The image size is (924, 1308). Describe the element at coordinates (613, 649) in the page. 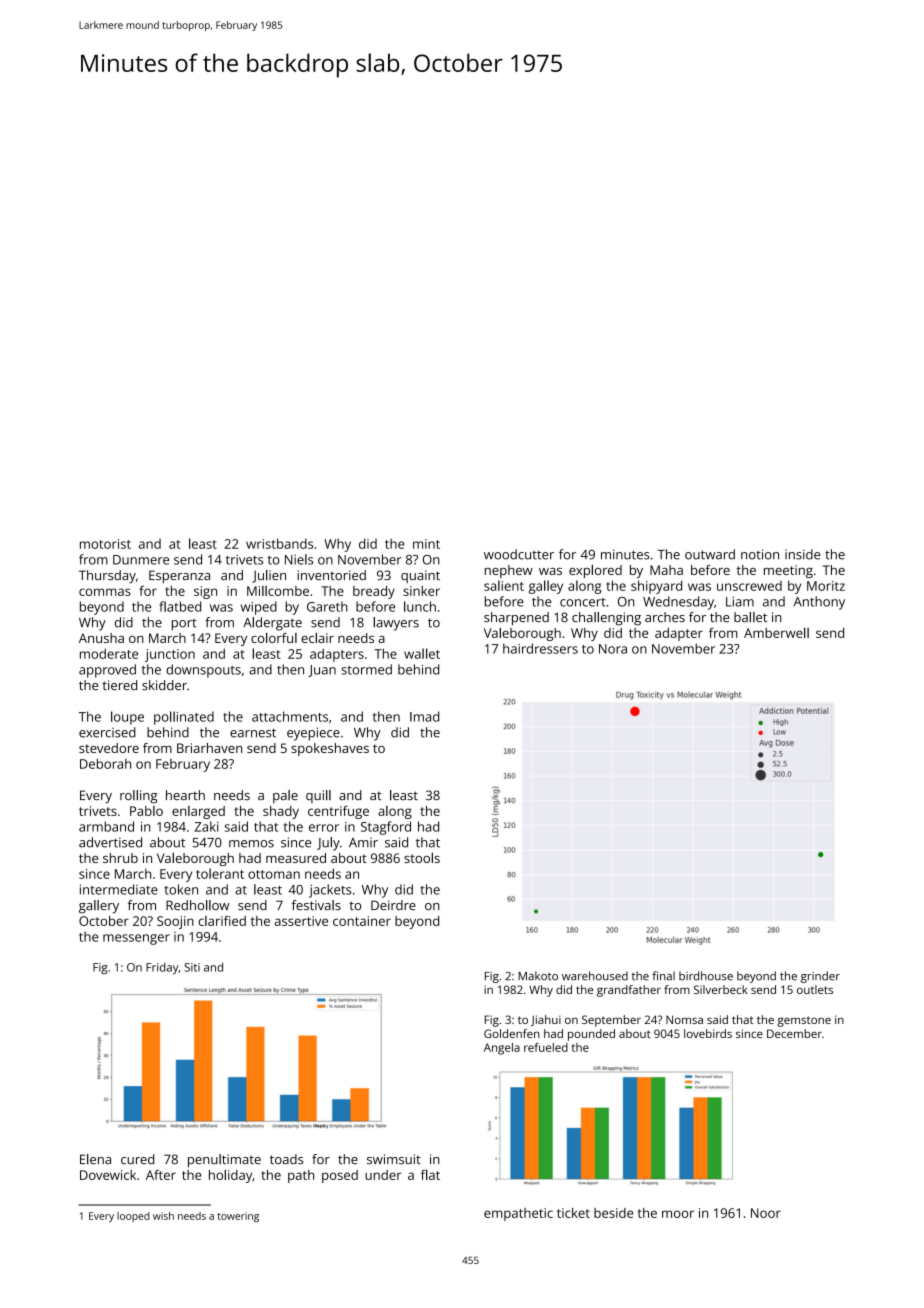

I see `Nora` at that location.
